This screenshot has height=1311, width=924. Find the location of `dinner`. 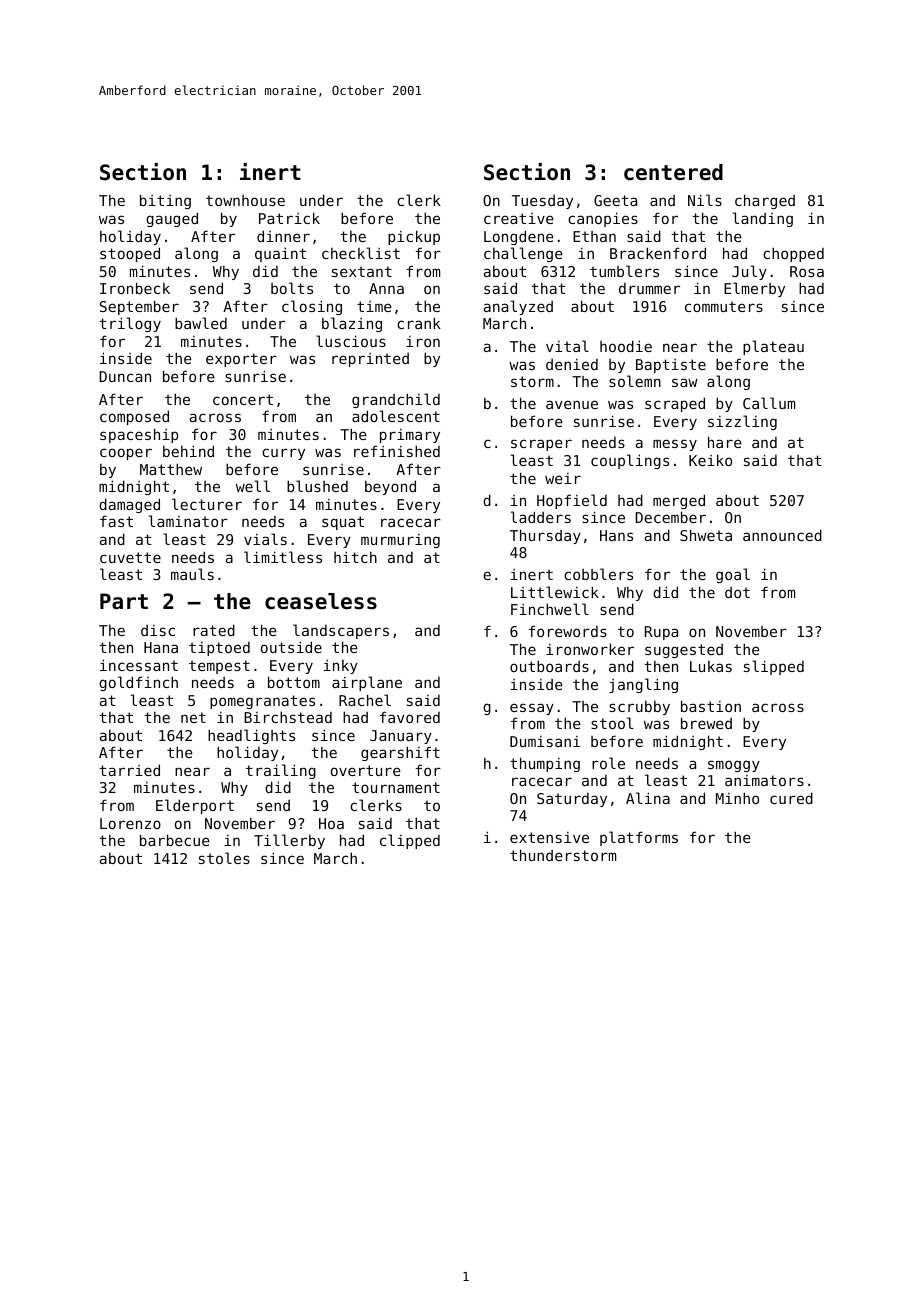

dinner is located at coordinates (283, 236).
